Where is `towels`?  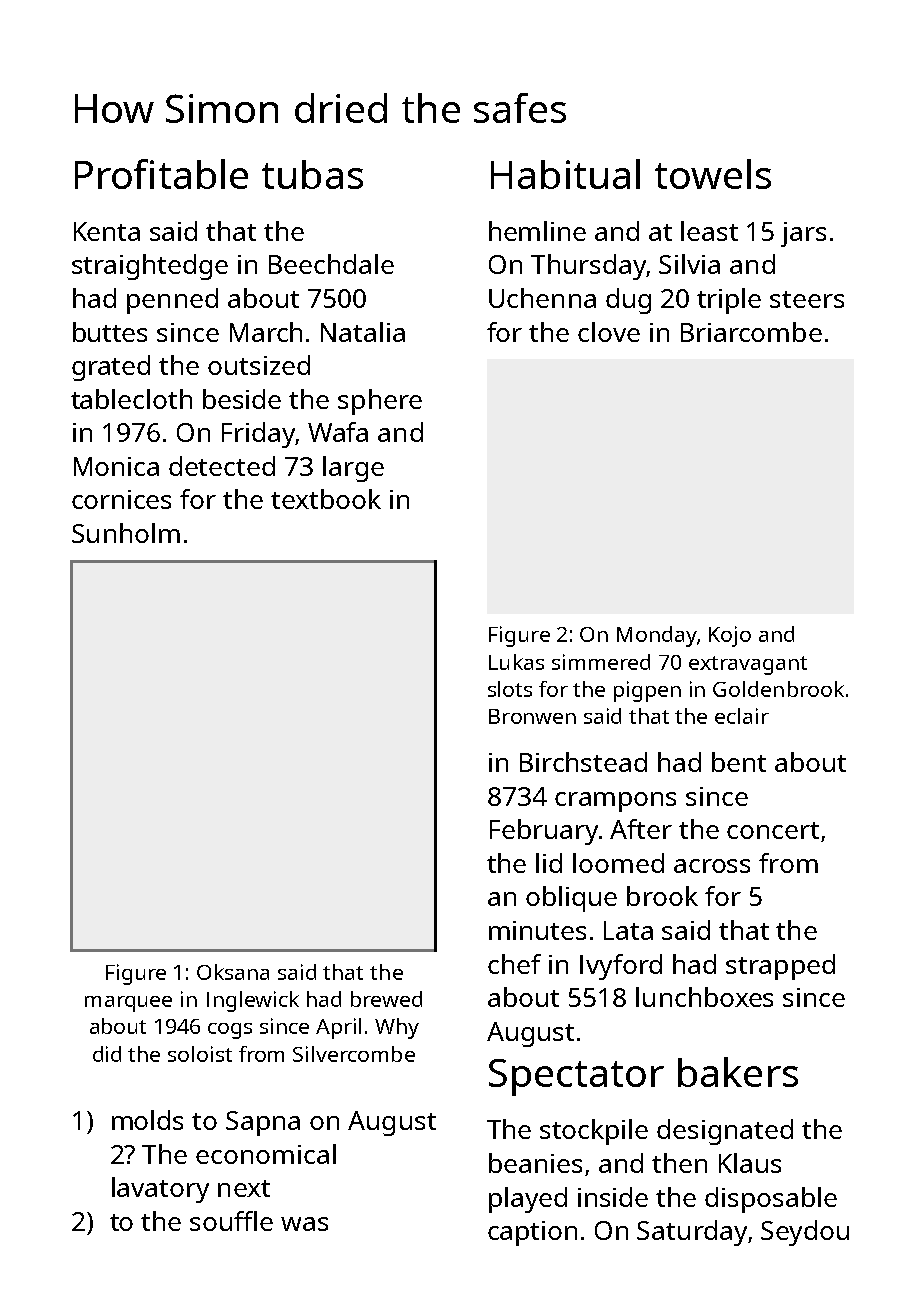
towels is located at coordinates (713, 174).
